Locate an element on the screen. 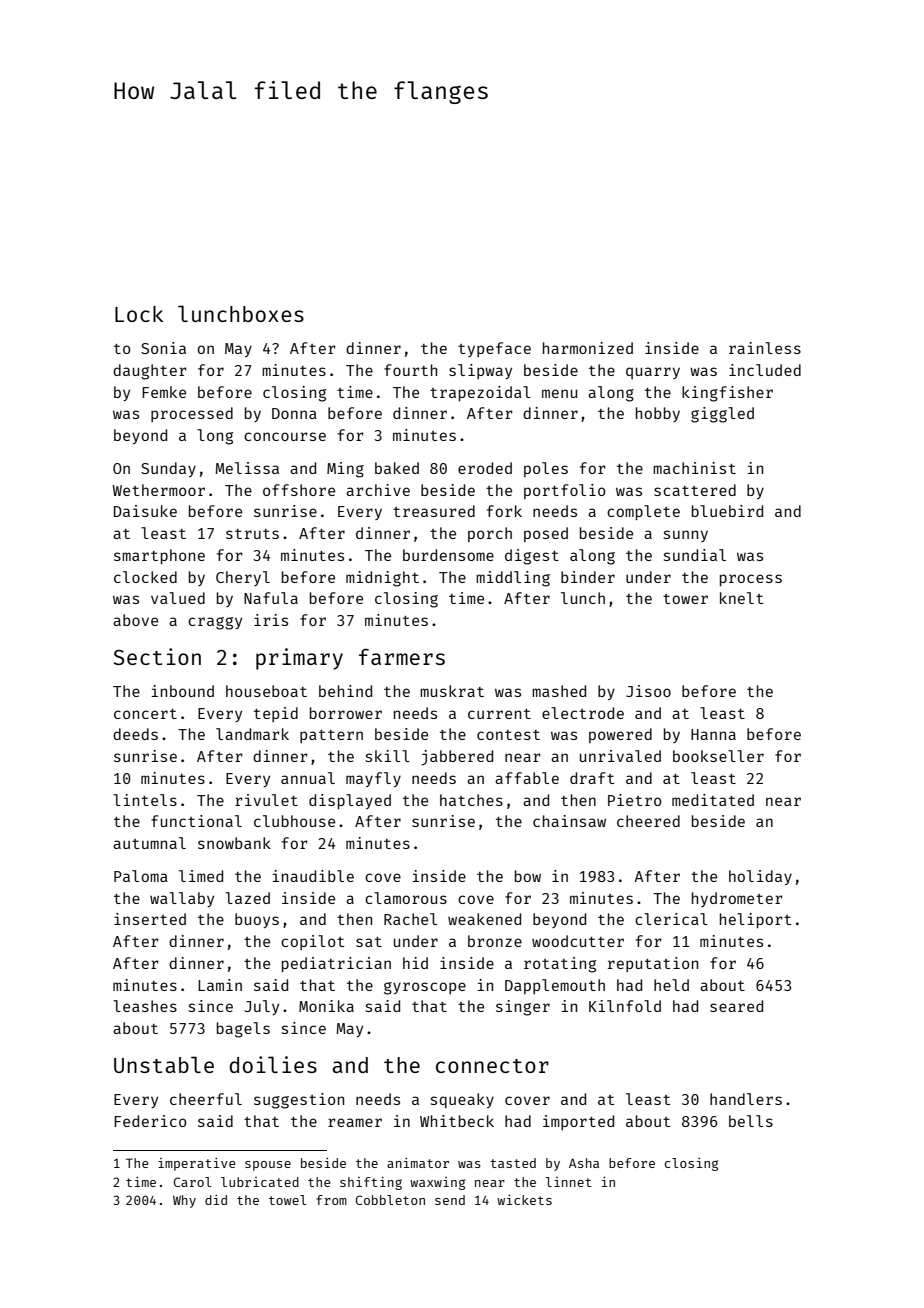  kingfisher is located at coordinates (727, 394).
